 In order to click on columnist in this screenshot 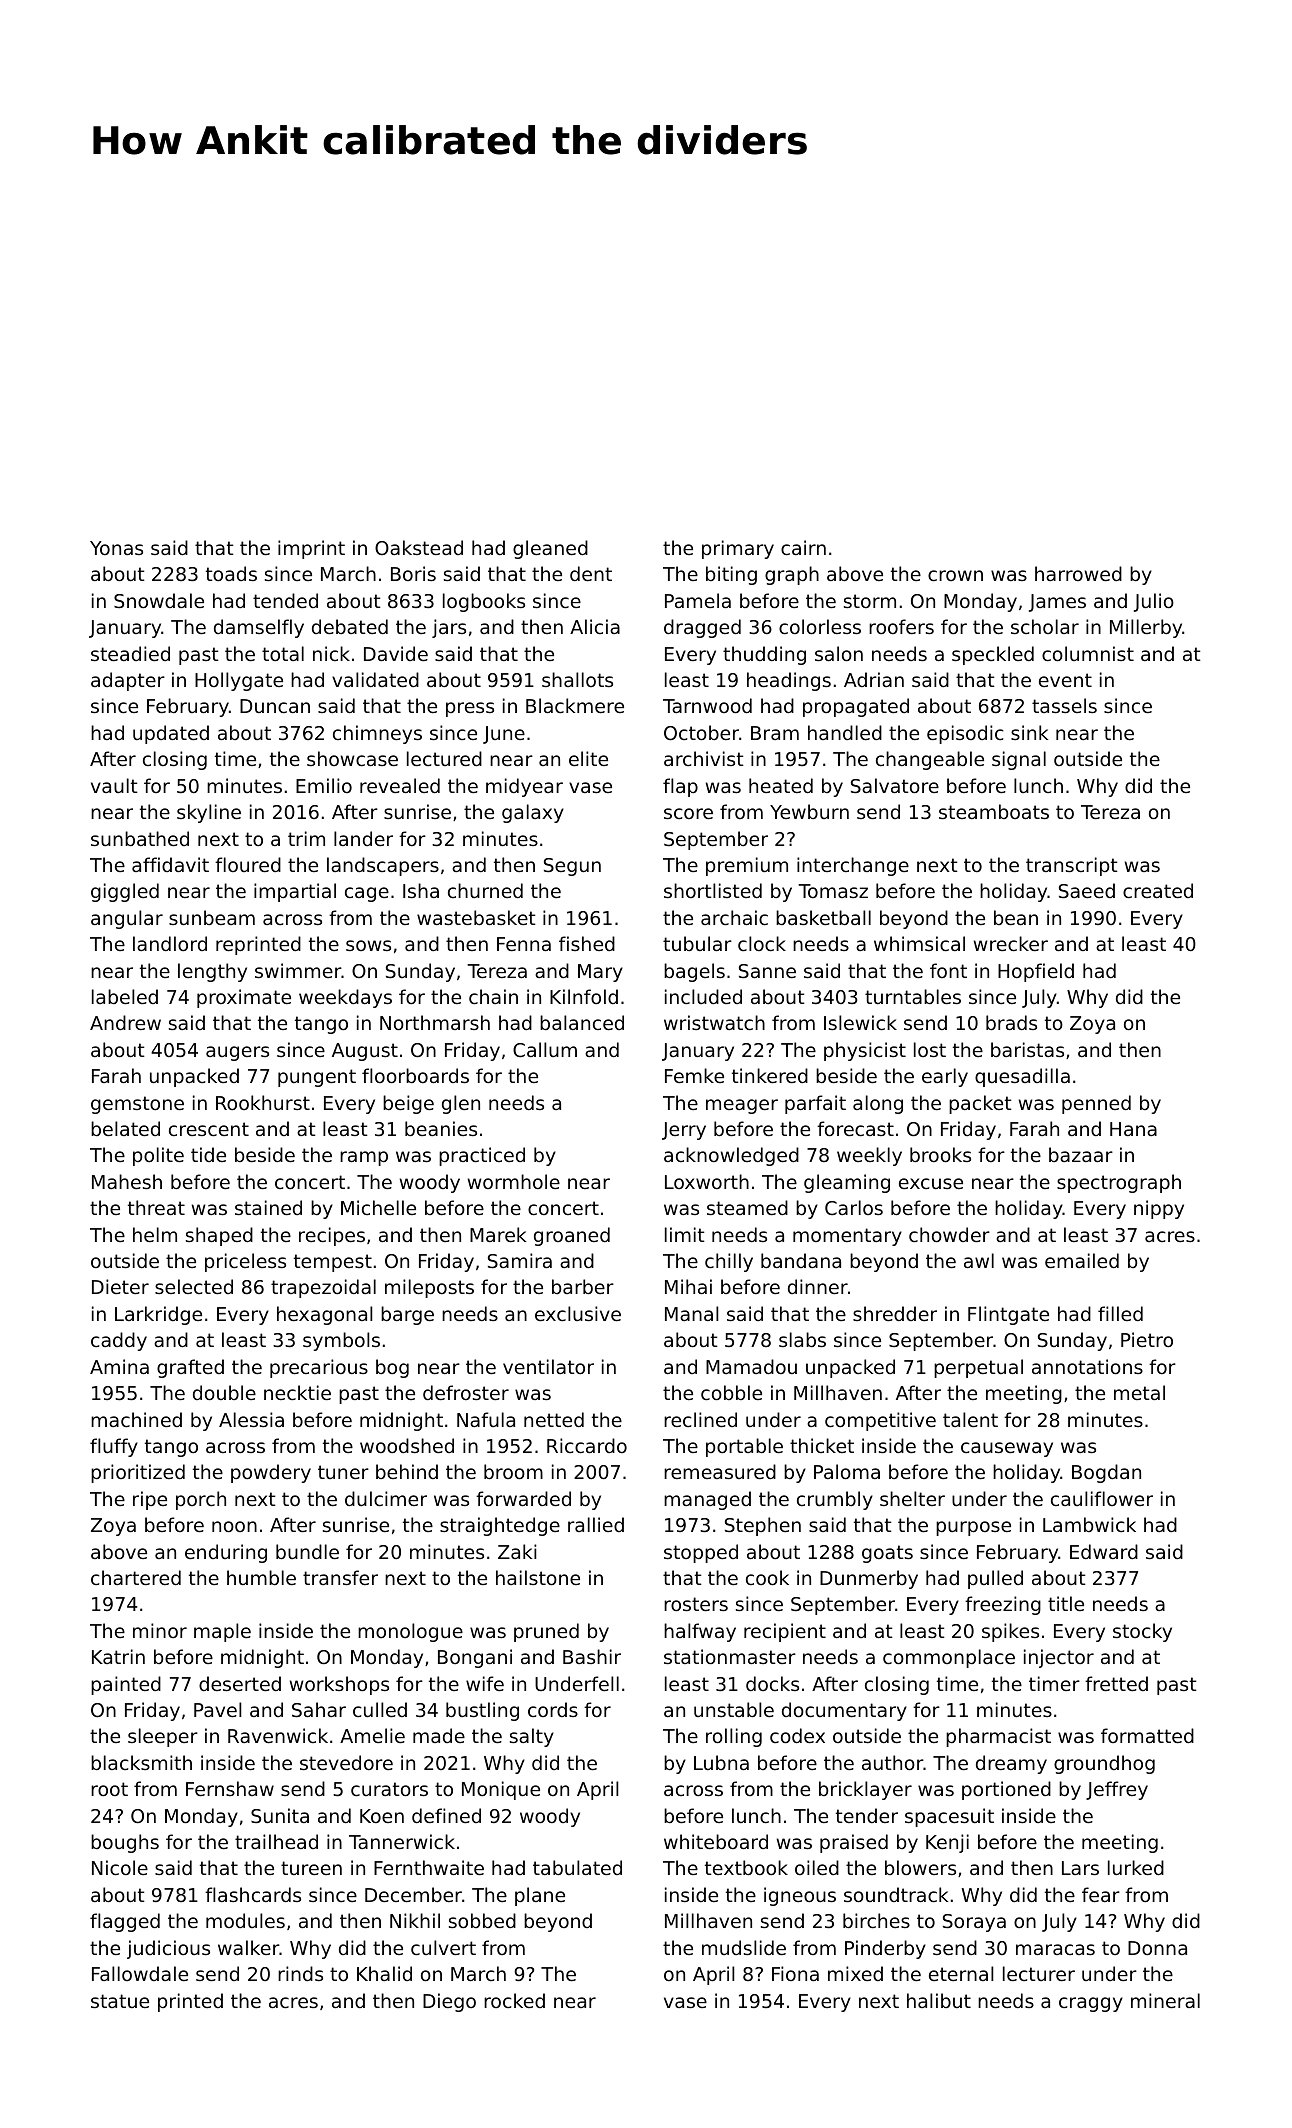, I will do `click(1088, 653)`.
